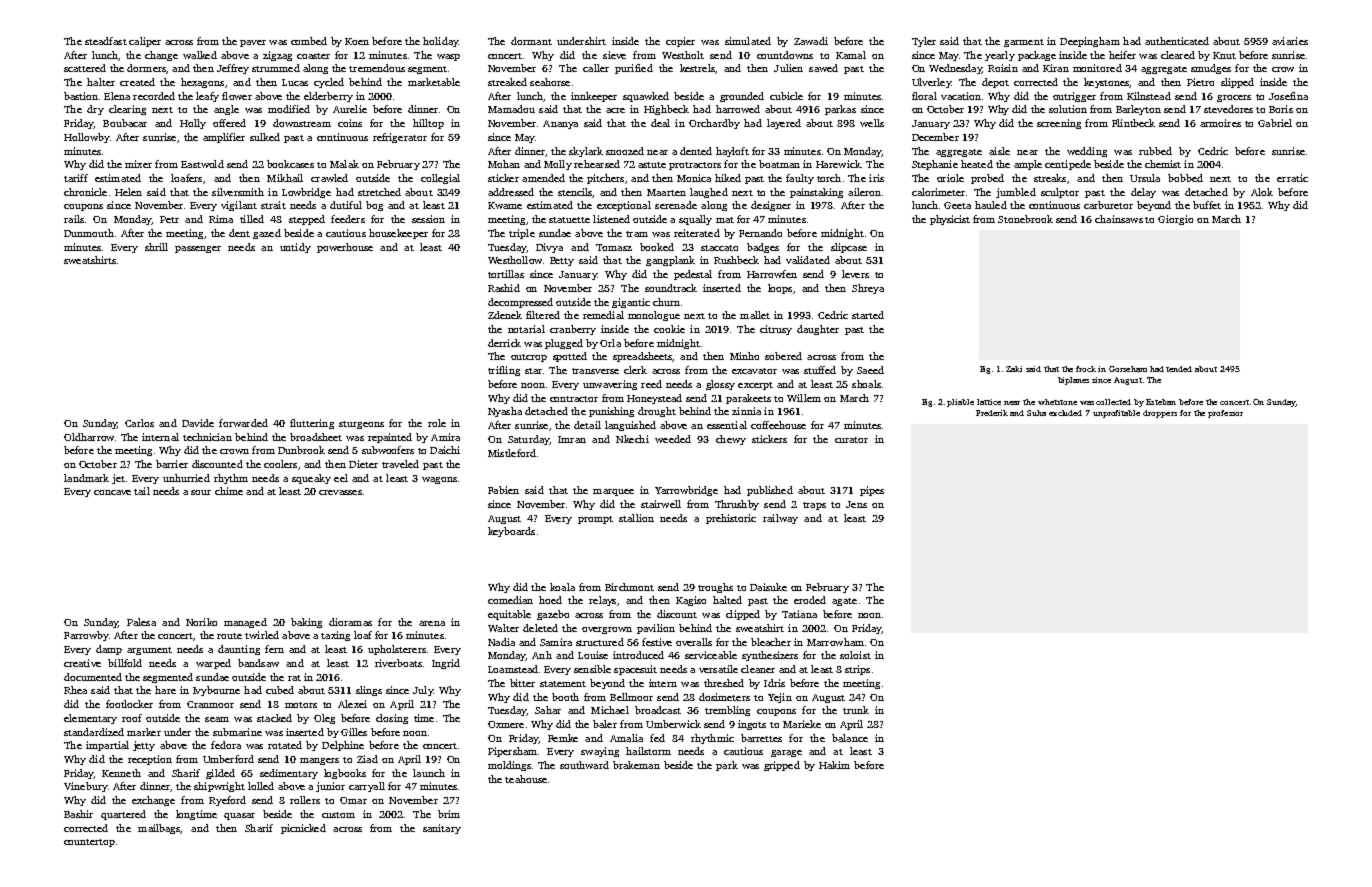 This screenshot has width=1372, height=887. Describe the element at coordinates (139, 423) in the screenshot. I see `Carlos` at that location.
